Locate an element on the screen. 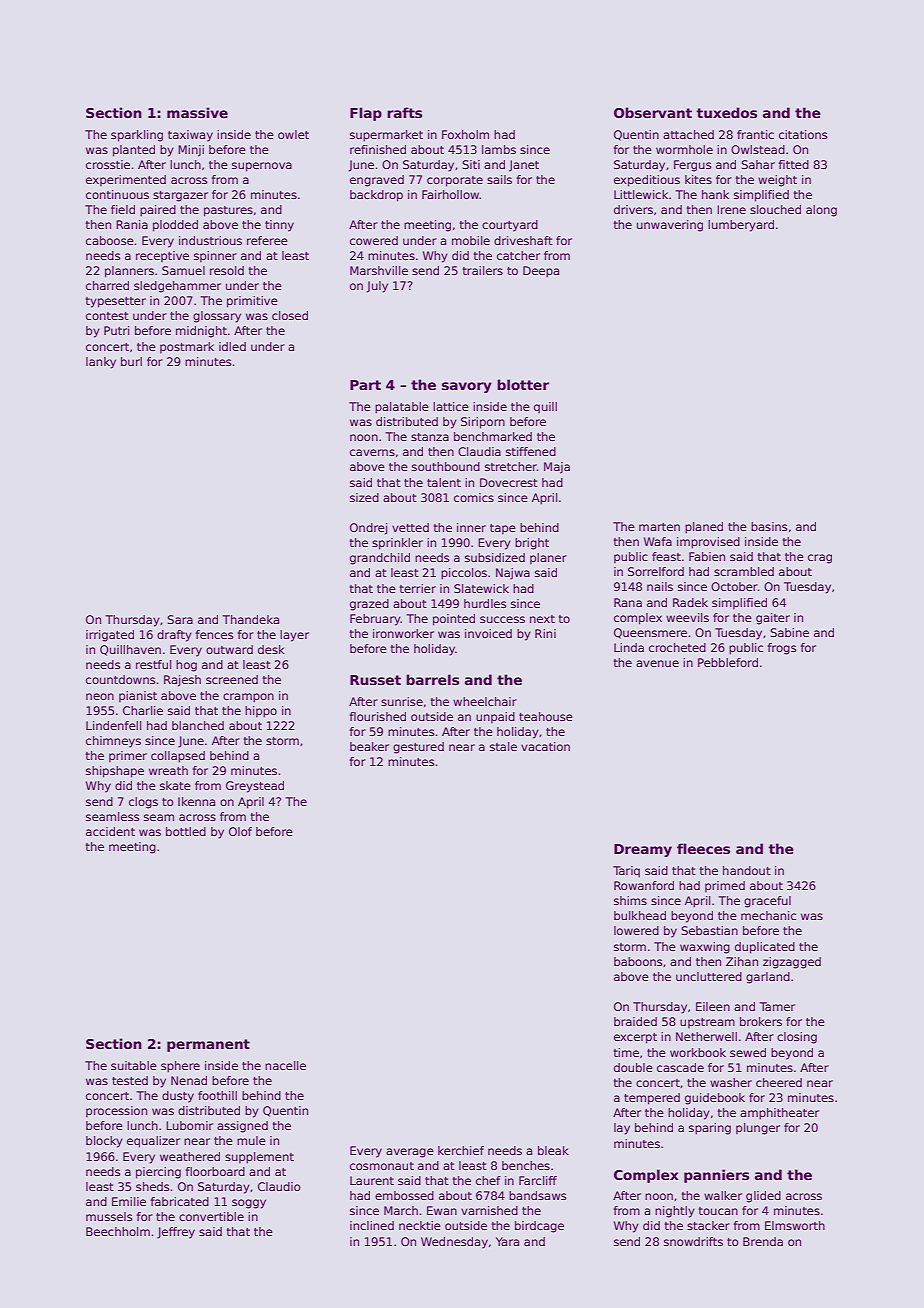  excerpt is located at coordinates (635, 1038).
